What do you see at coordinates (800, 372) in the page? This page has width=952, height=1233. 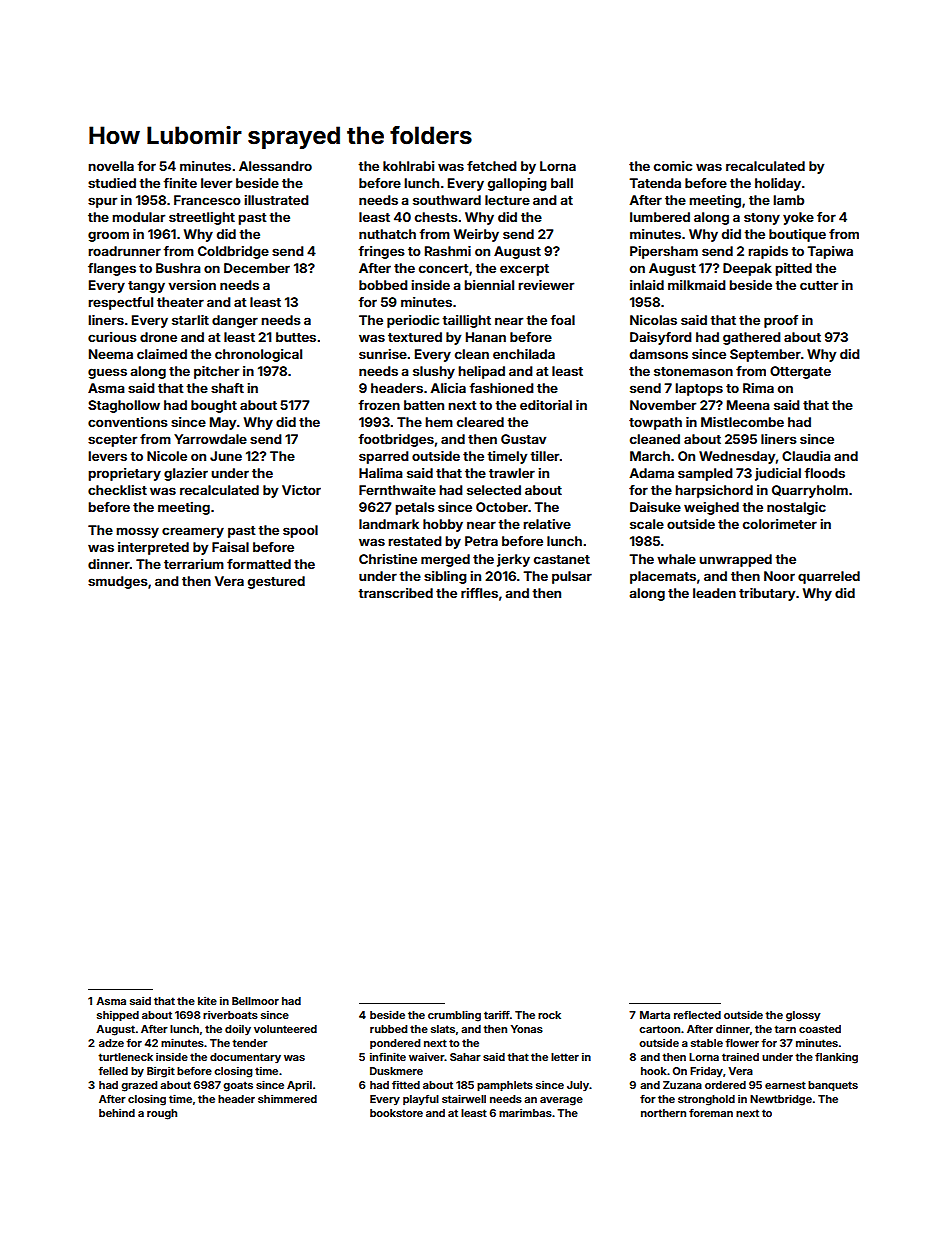 I see `Ottergate` at bounding box center [800, 372].
